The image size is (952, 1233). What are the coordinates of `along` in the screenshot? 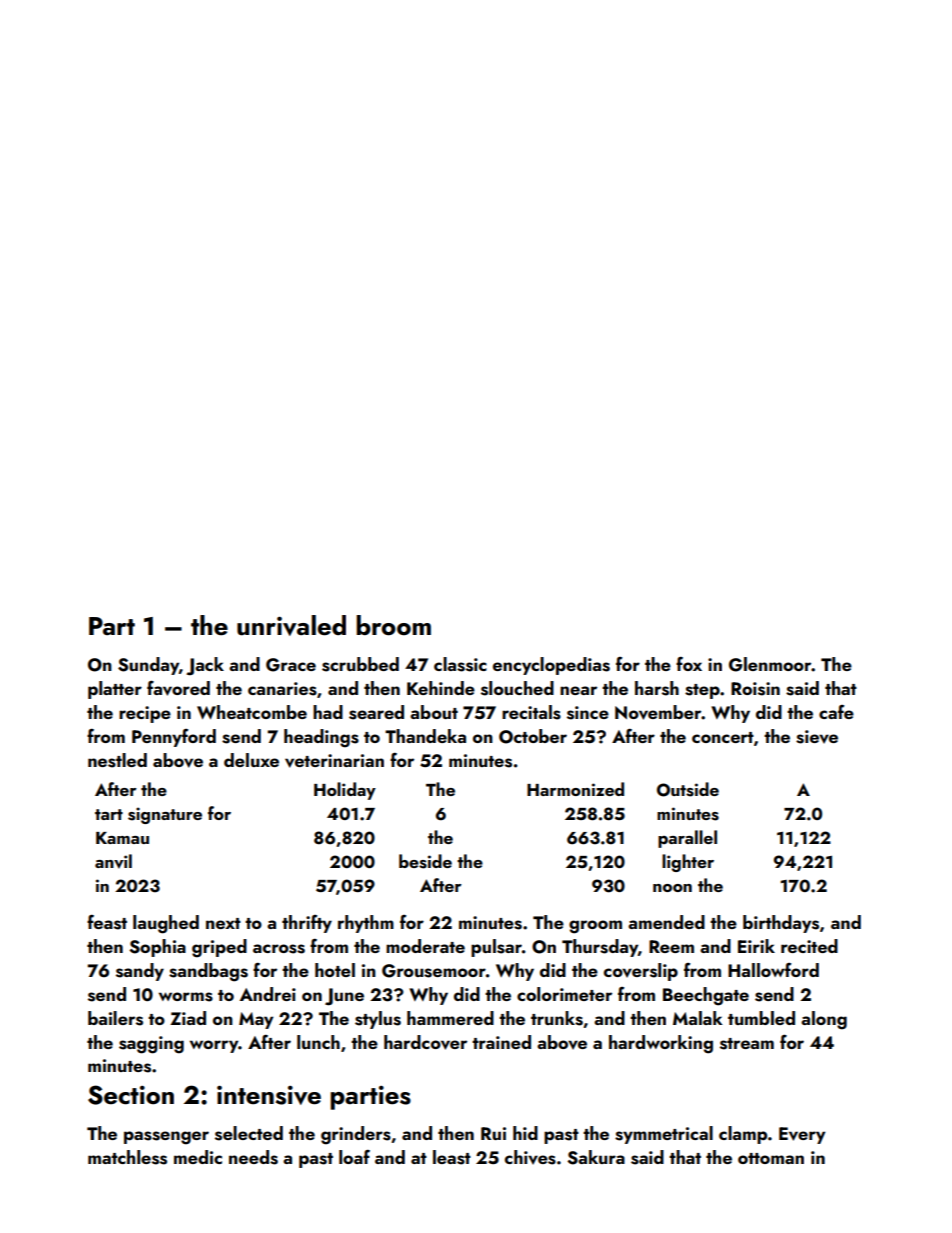 It's located at (824, 1020).
